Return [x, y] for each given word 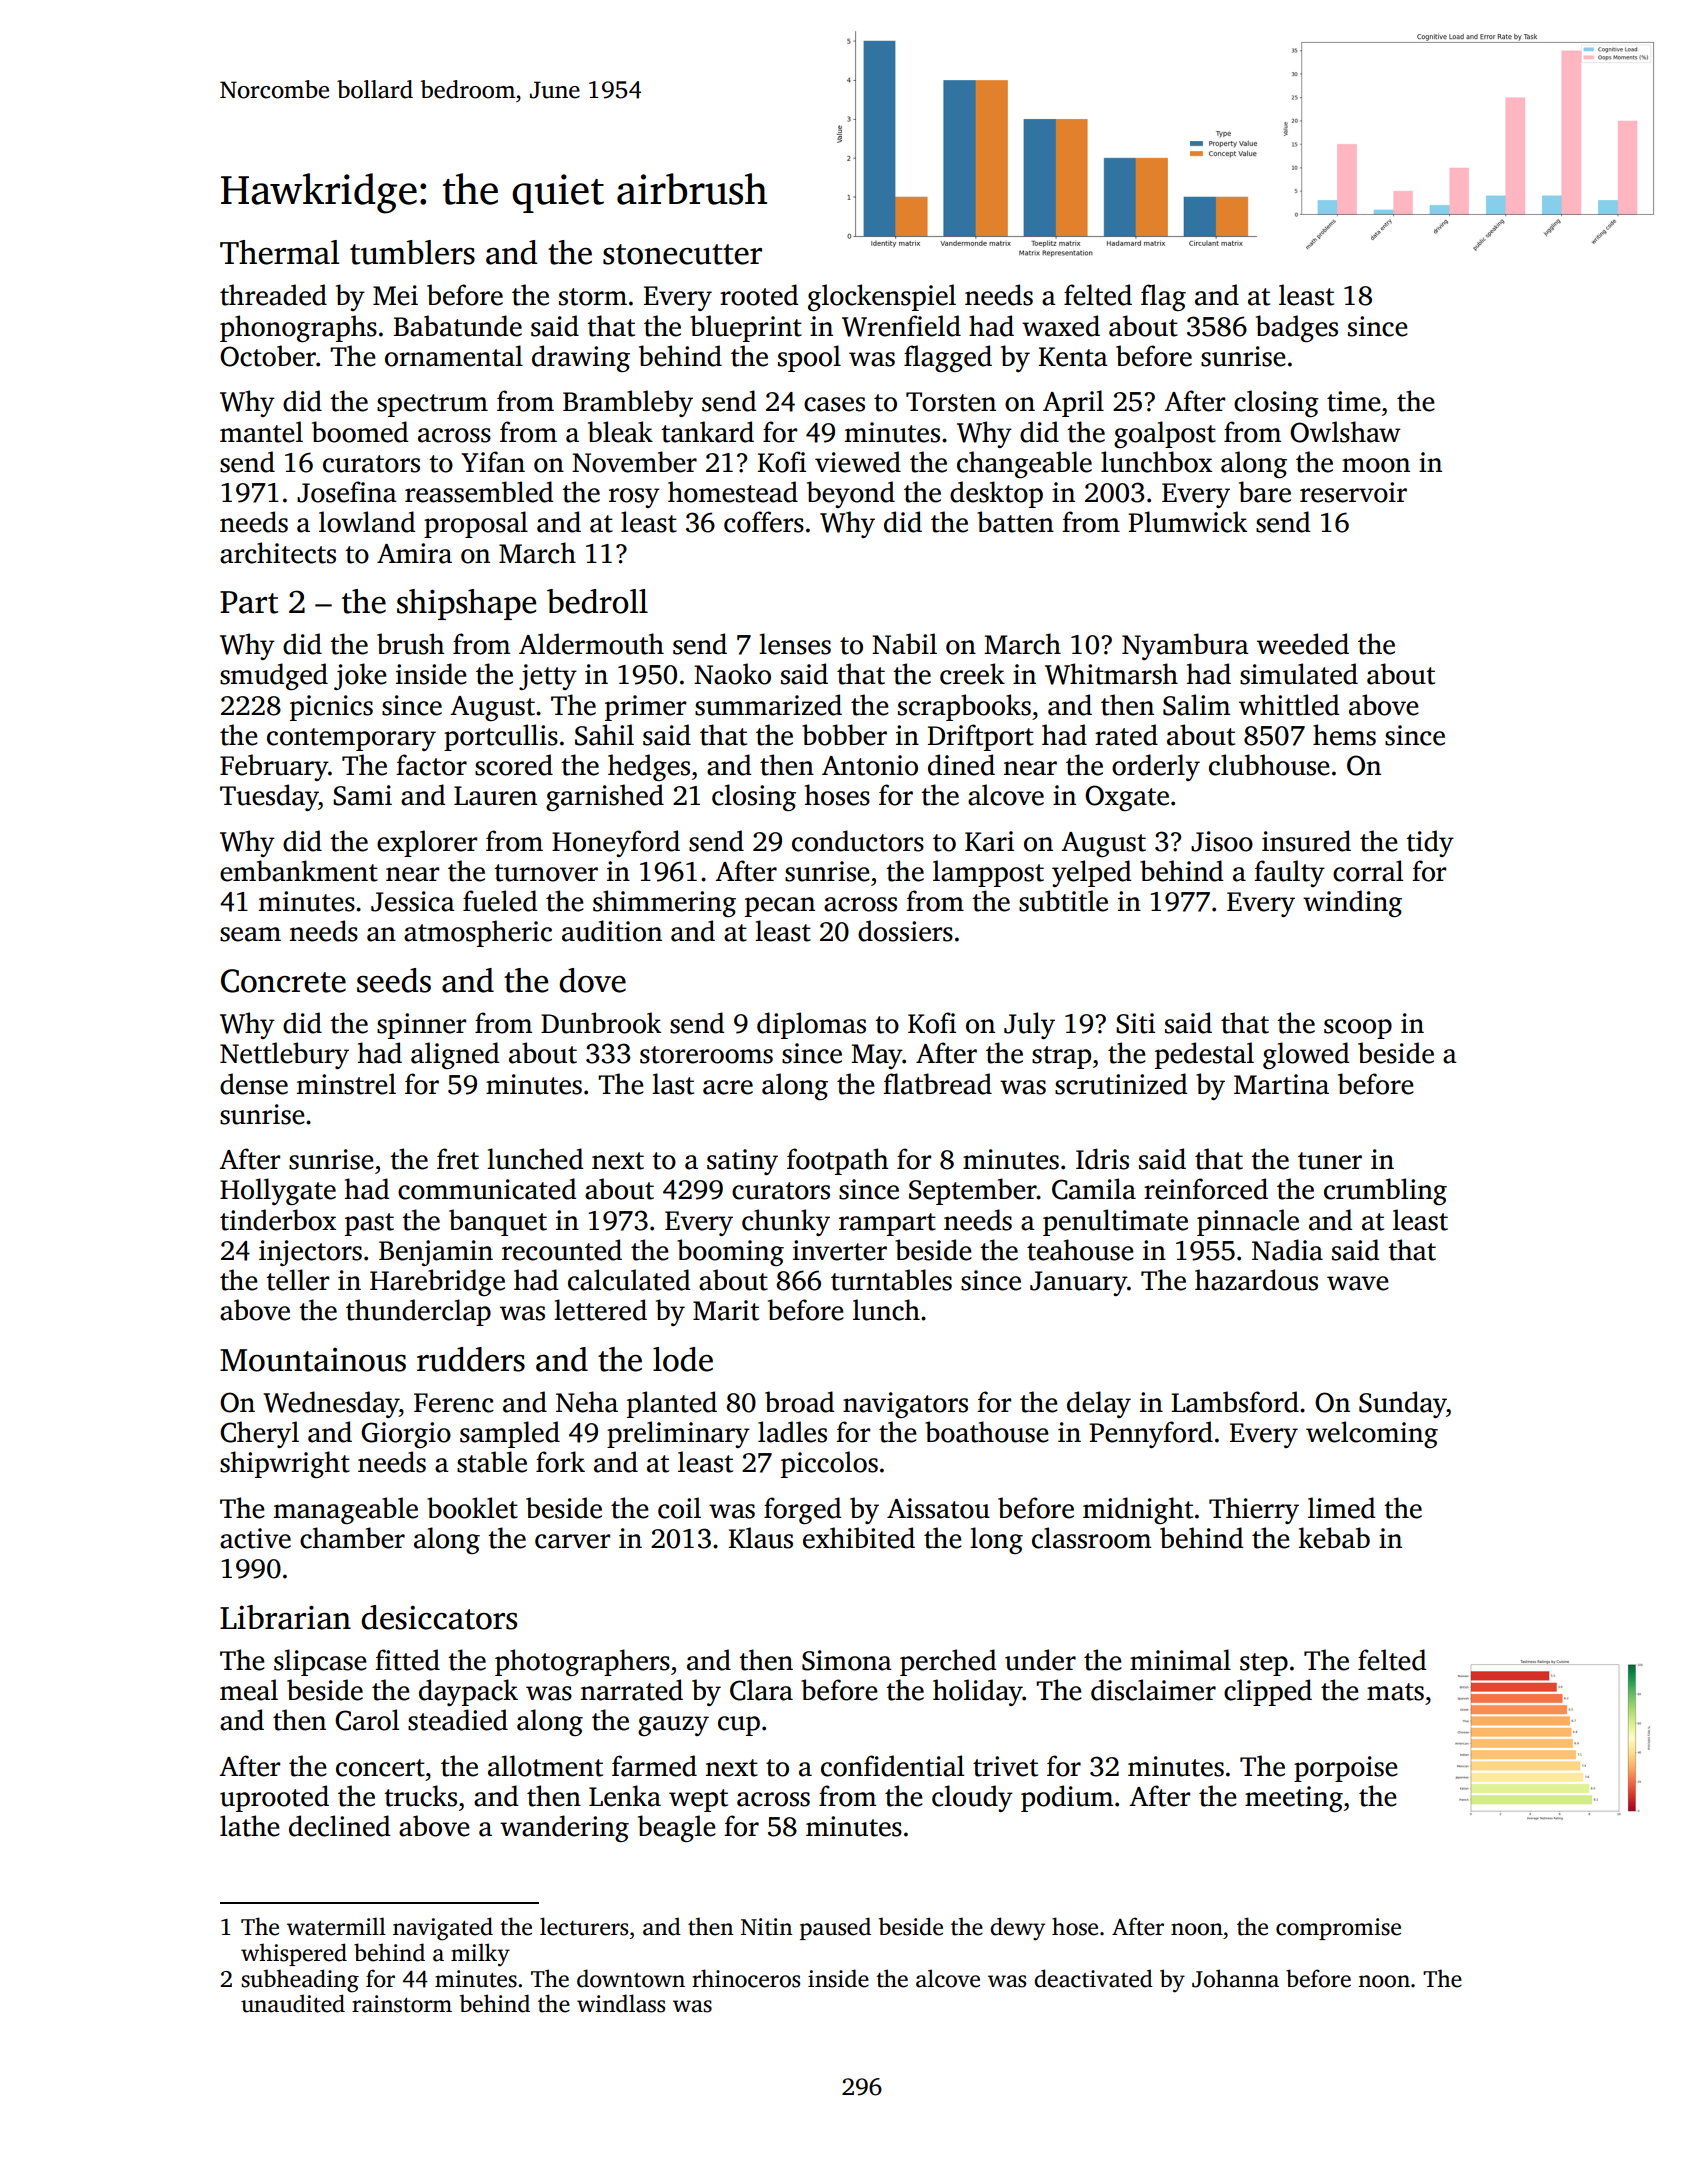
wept [698, 1800]
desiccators [439, 1617]
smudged [274, 676]
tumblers [412, 252]
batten [1015, 522]
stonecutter [682, 254]
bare [1265, 492]
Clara [761, 1690]
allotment [545, 1766]
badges [1297, 328]
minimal [1180, 1660]
